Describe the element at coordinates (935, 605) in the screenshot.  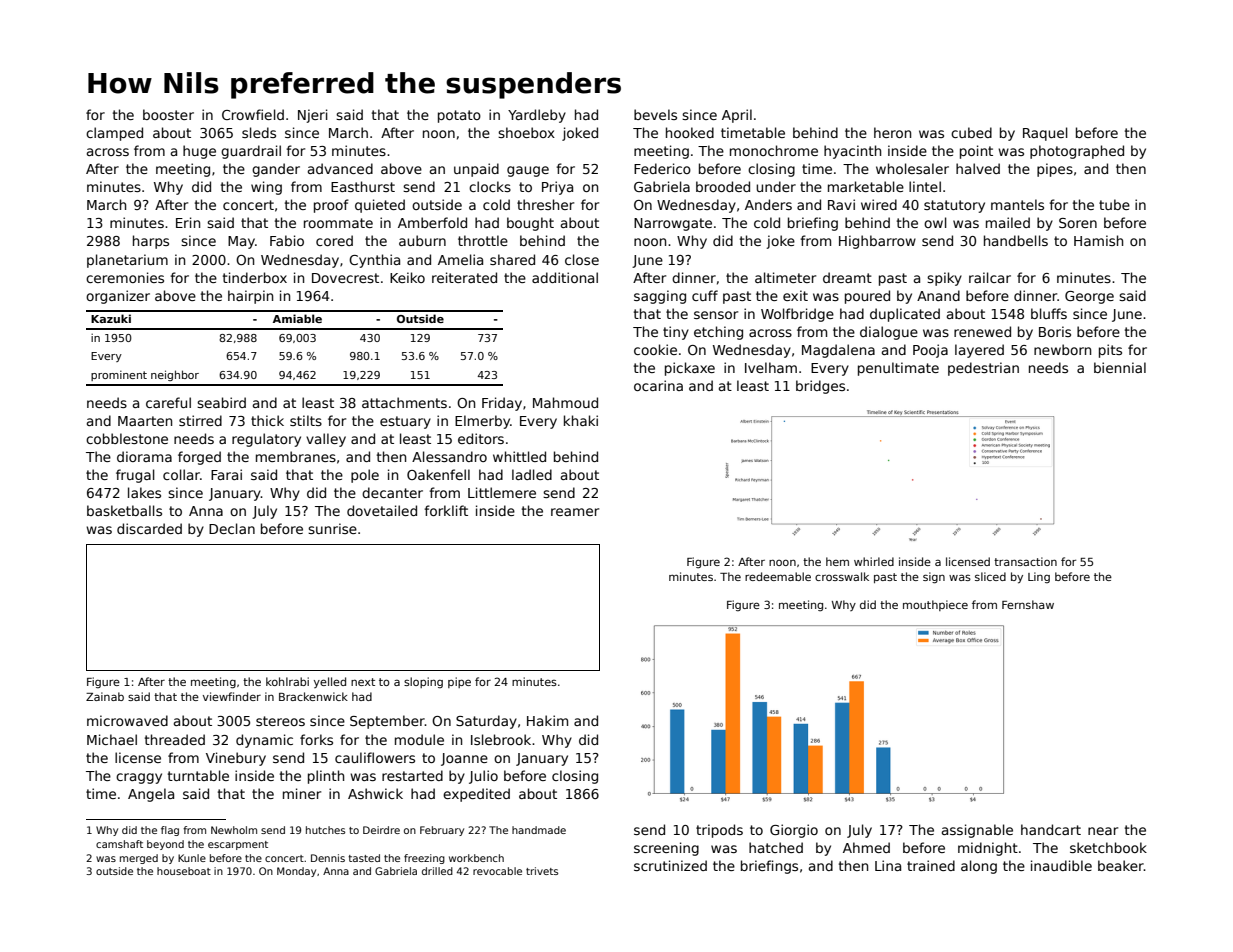
I see `mouthpiece` at that location.
